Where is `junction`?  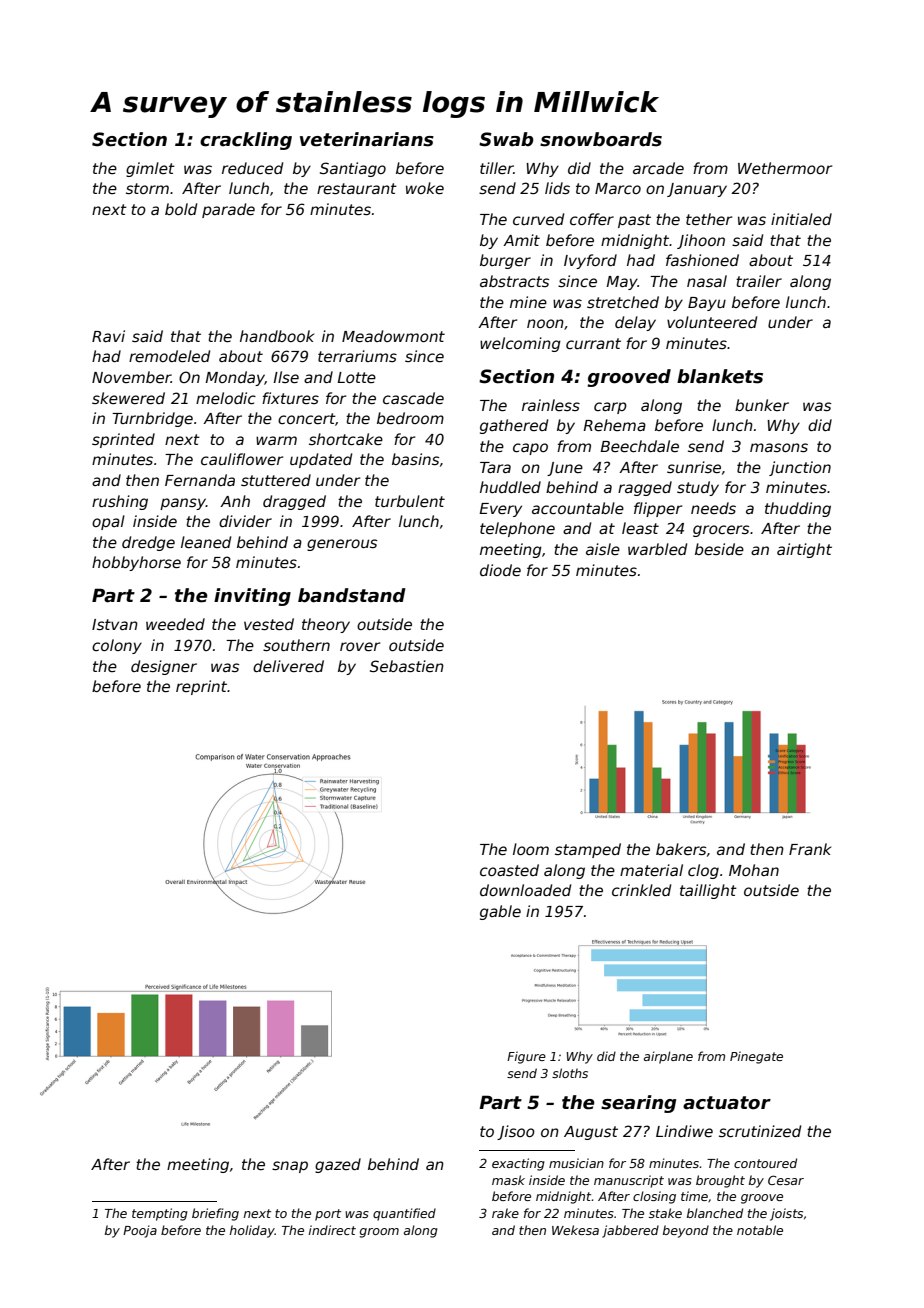
junction is located at coordinates (800, 468).
